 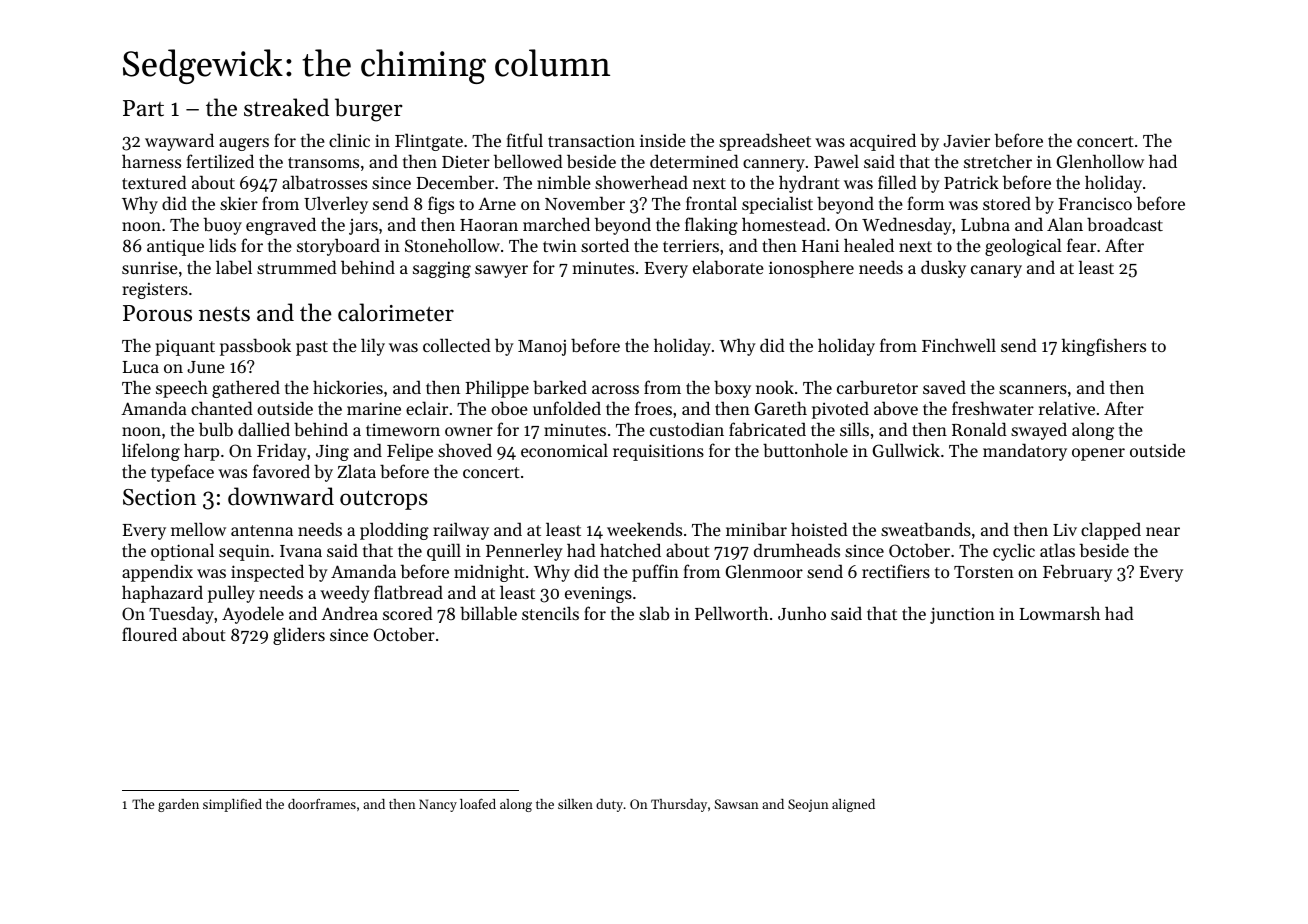 I want to click on duty, so click(x=609, y=805).
